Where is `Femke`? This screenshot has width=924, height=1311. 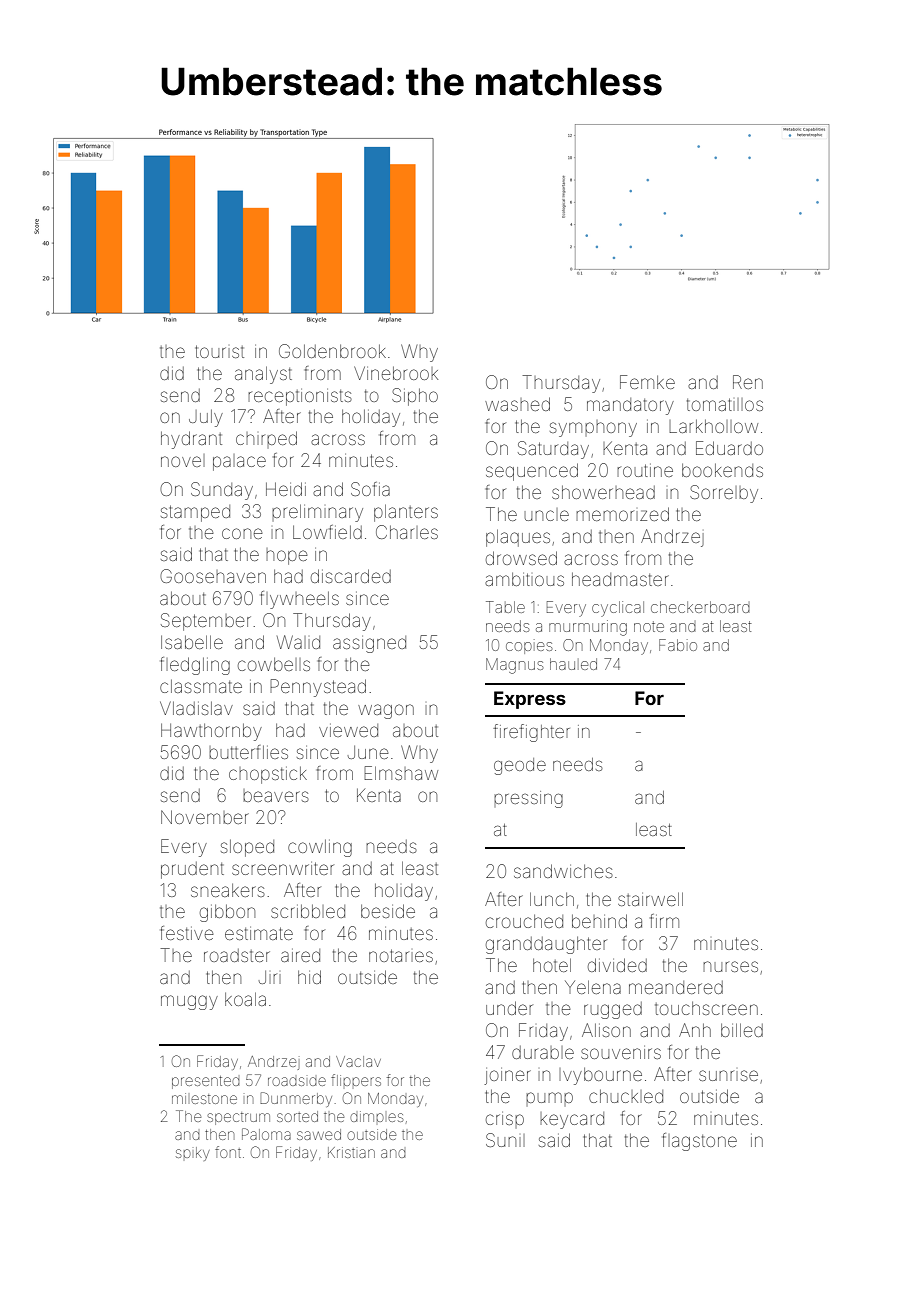
Femke is located at coordinates (647, 382).
